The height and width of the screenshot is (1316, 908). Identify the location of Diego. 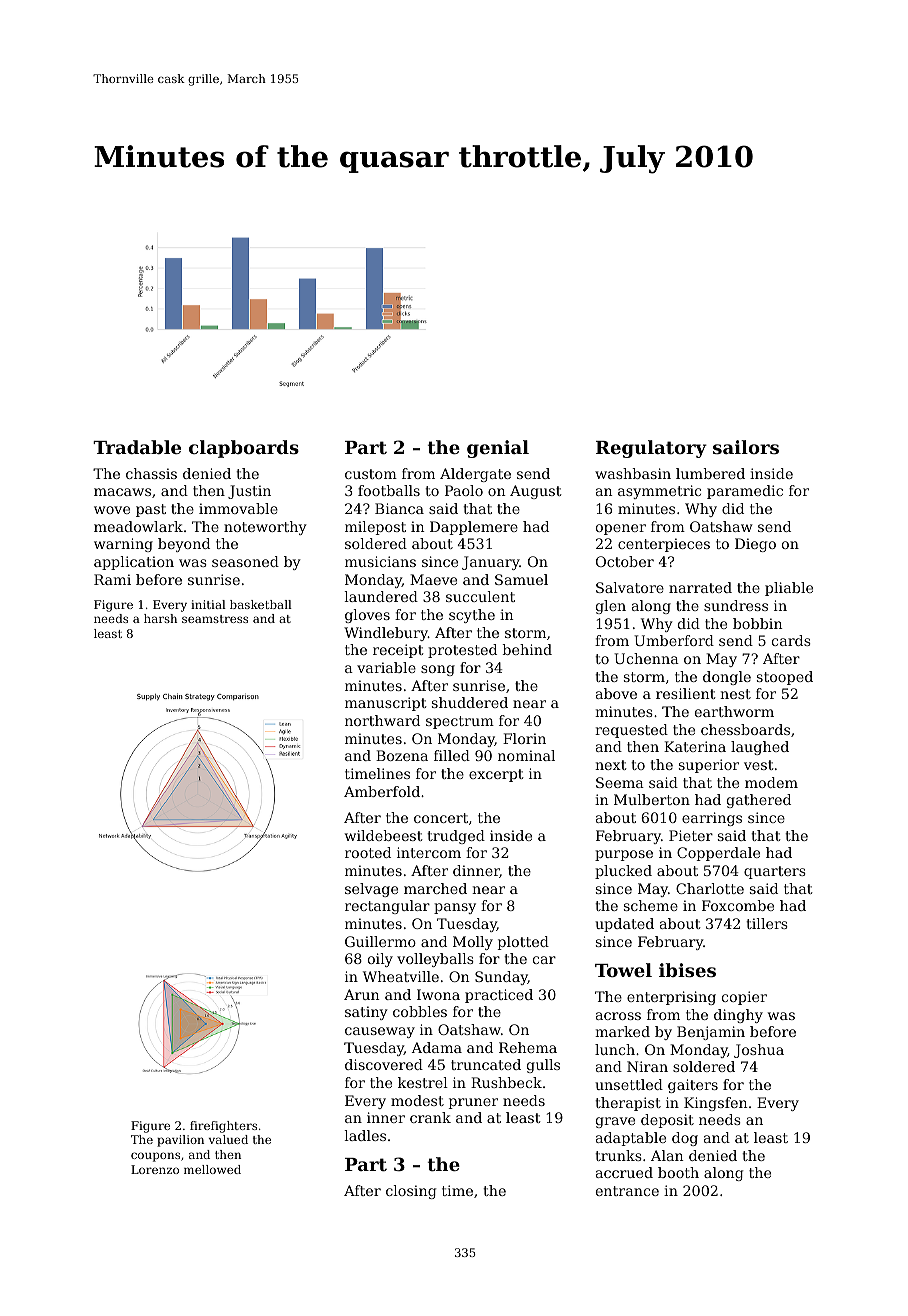
(755, 545).
